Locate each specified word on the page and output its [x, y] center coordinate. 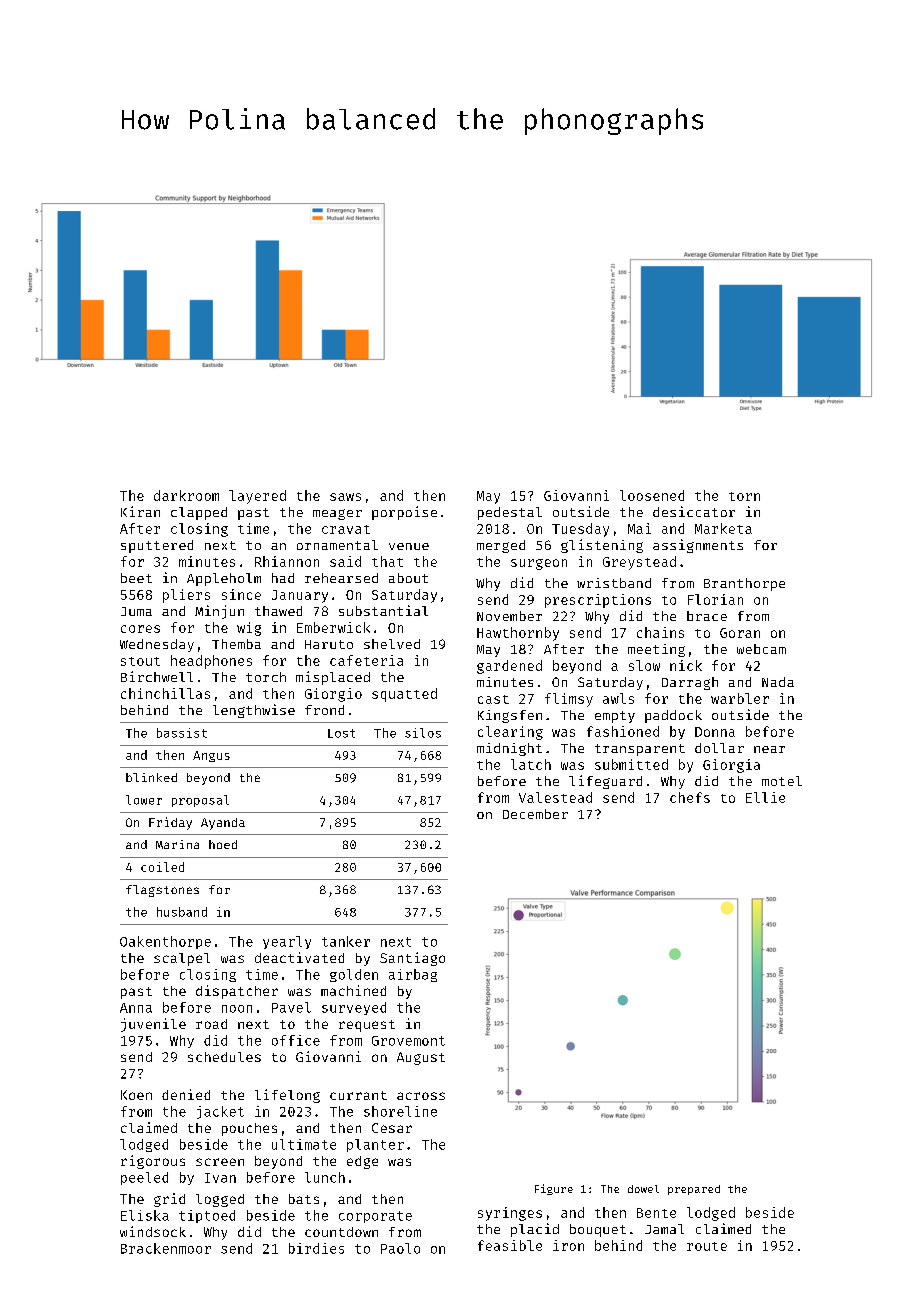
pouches [249, 1129]
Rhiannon [287, 561]
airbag [413, 975]
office [296, 1040]
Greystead [639, 563]
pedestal [510, 513]
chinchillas [165, 693]
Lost [341, 733]
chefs [690, 797]
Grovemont [408, 1041]
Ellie [765, 797]
